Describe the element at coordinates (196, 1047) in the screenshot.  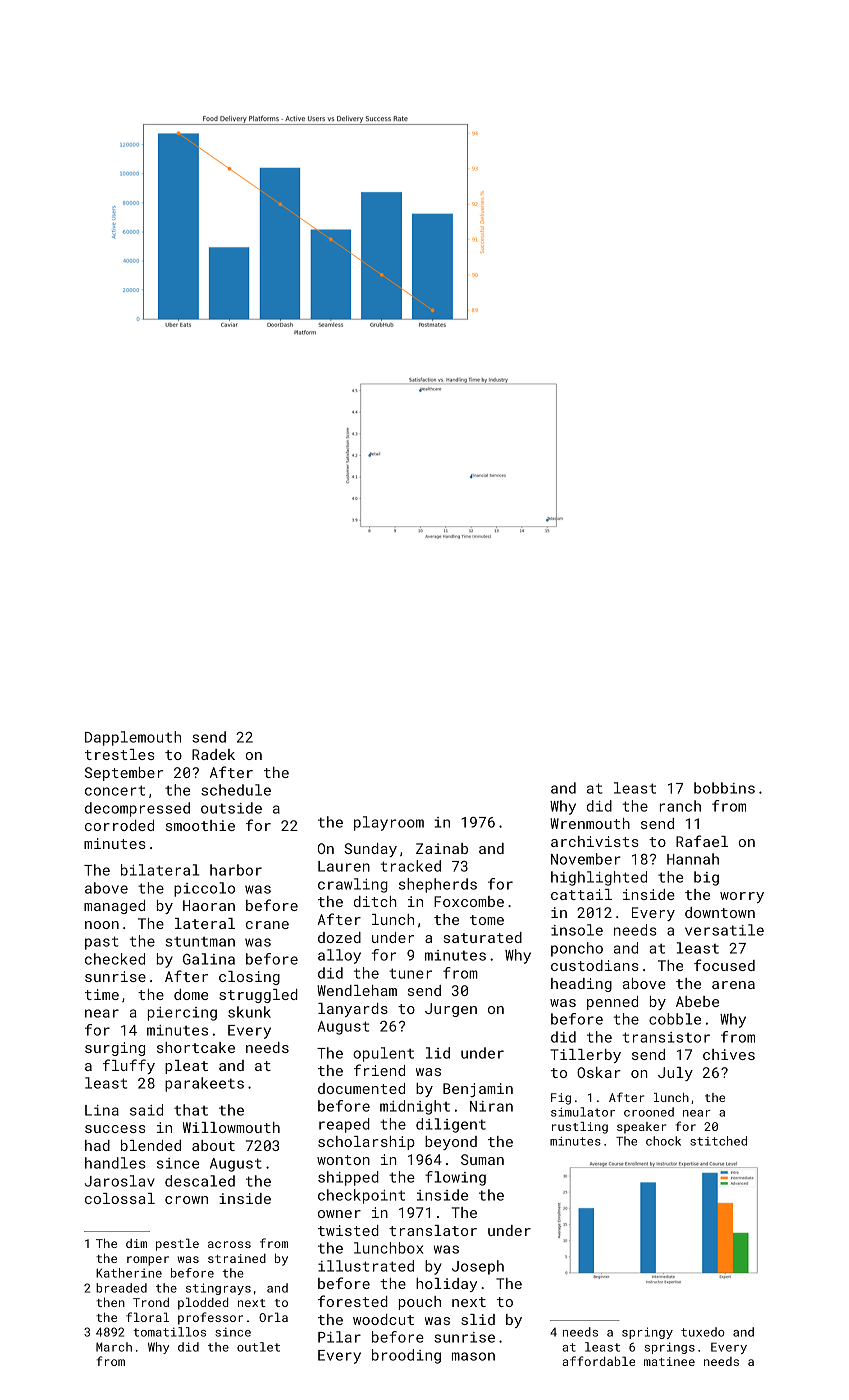
I see `shortcake` at that location.
